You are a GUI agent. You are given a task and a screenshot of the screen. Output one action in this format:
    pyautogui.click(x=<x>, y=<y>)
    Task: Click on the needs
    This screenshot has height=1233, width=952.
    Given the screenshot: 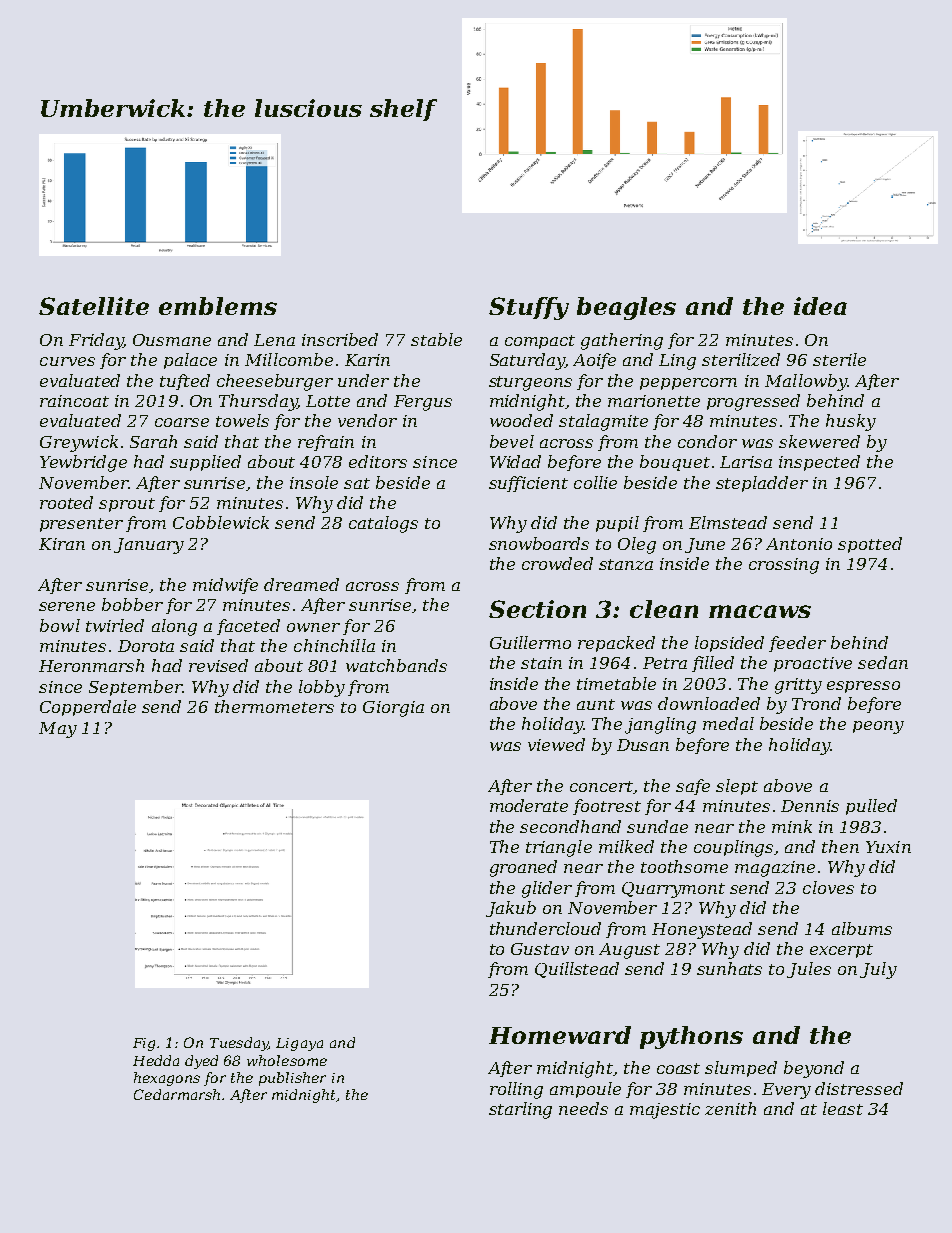 What is the action you would take?
    pyautogui.click(x=583, y=1108)
